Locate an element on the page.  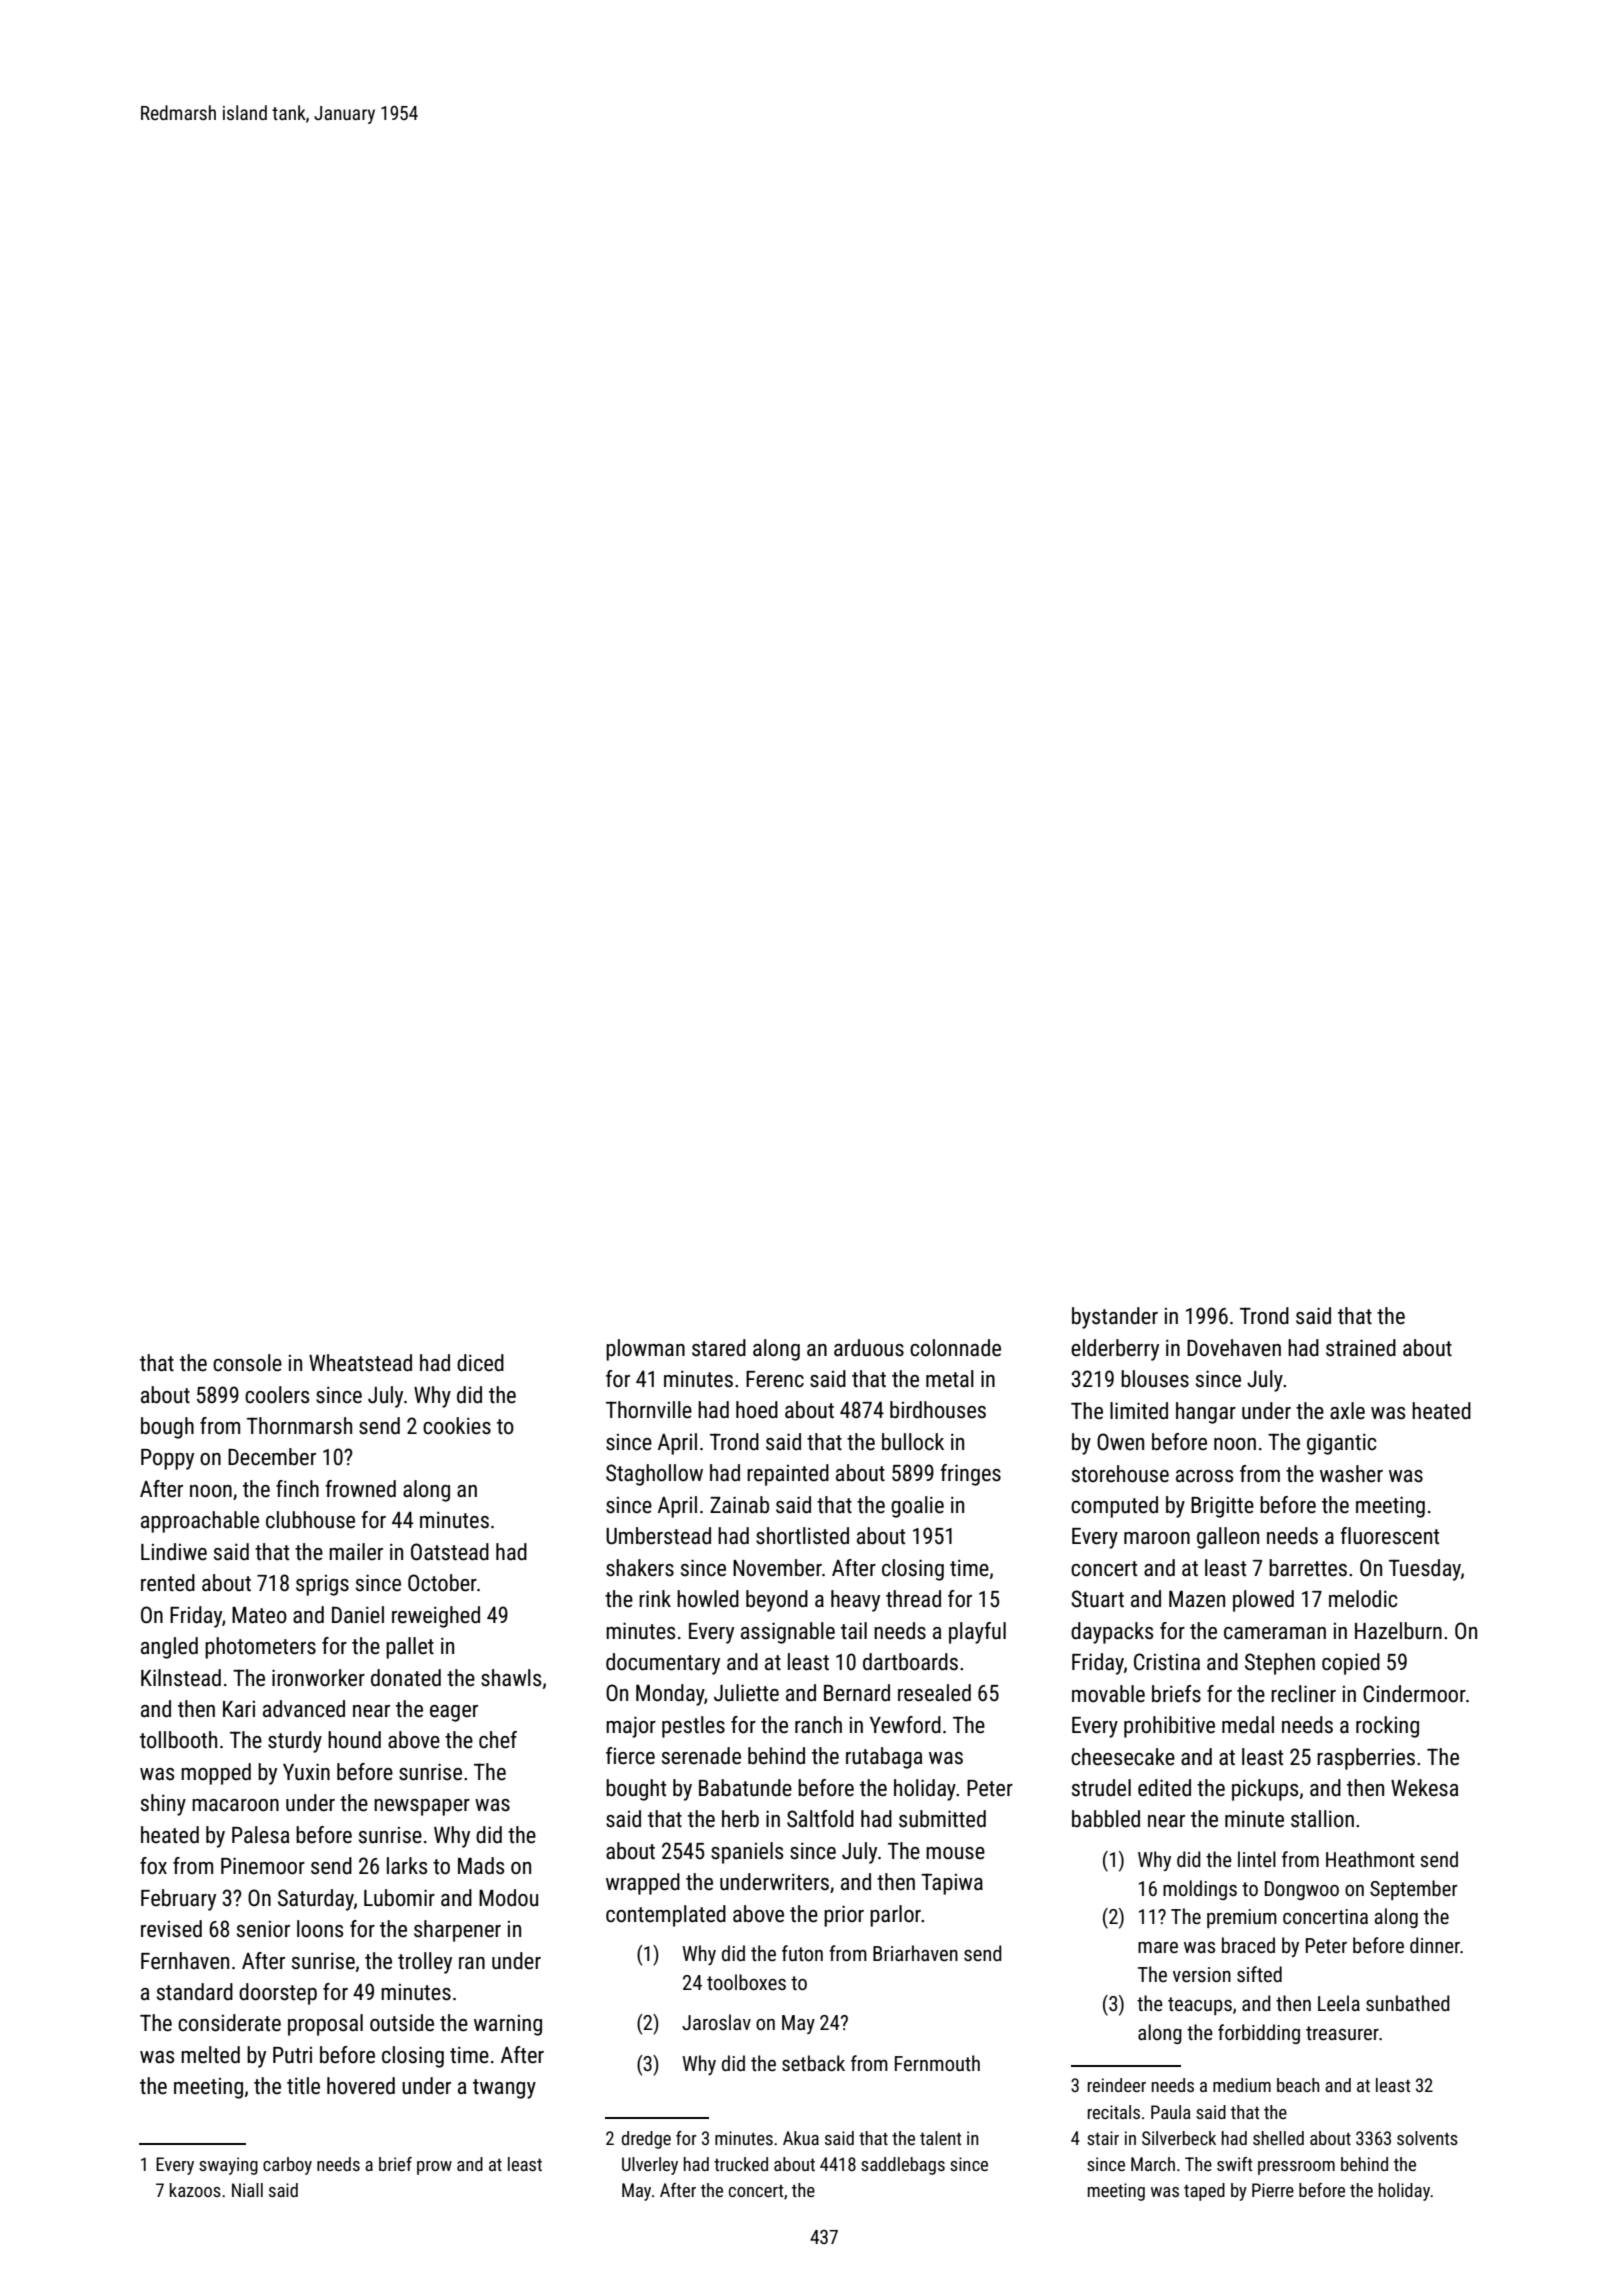
console is located at coordinates (247, 1363).
